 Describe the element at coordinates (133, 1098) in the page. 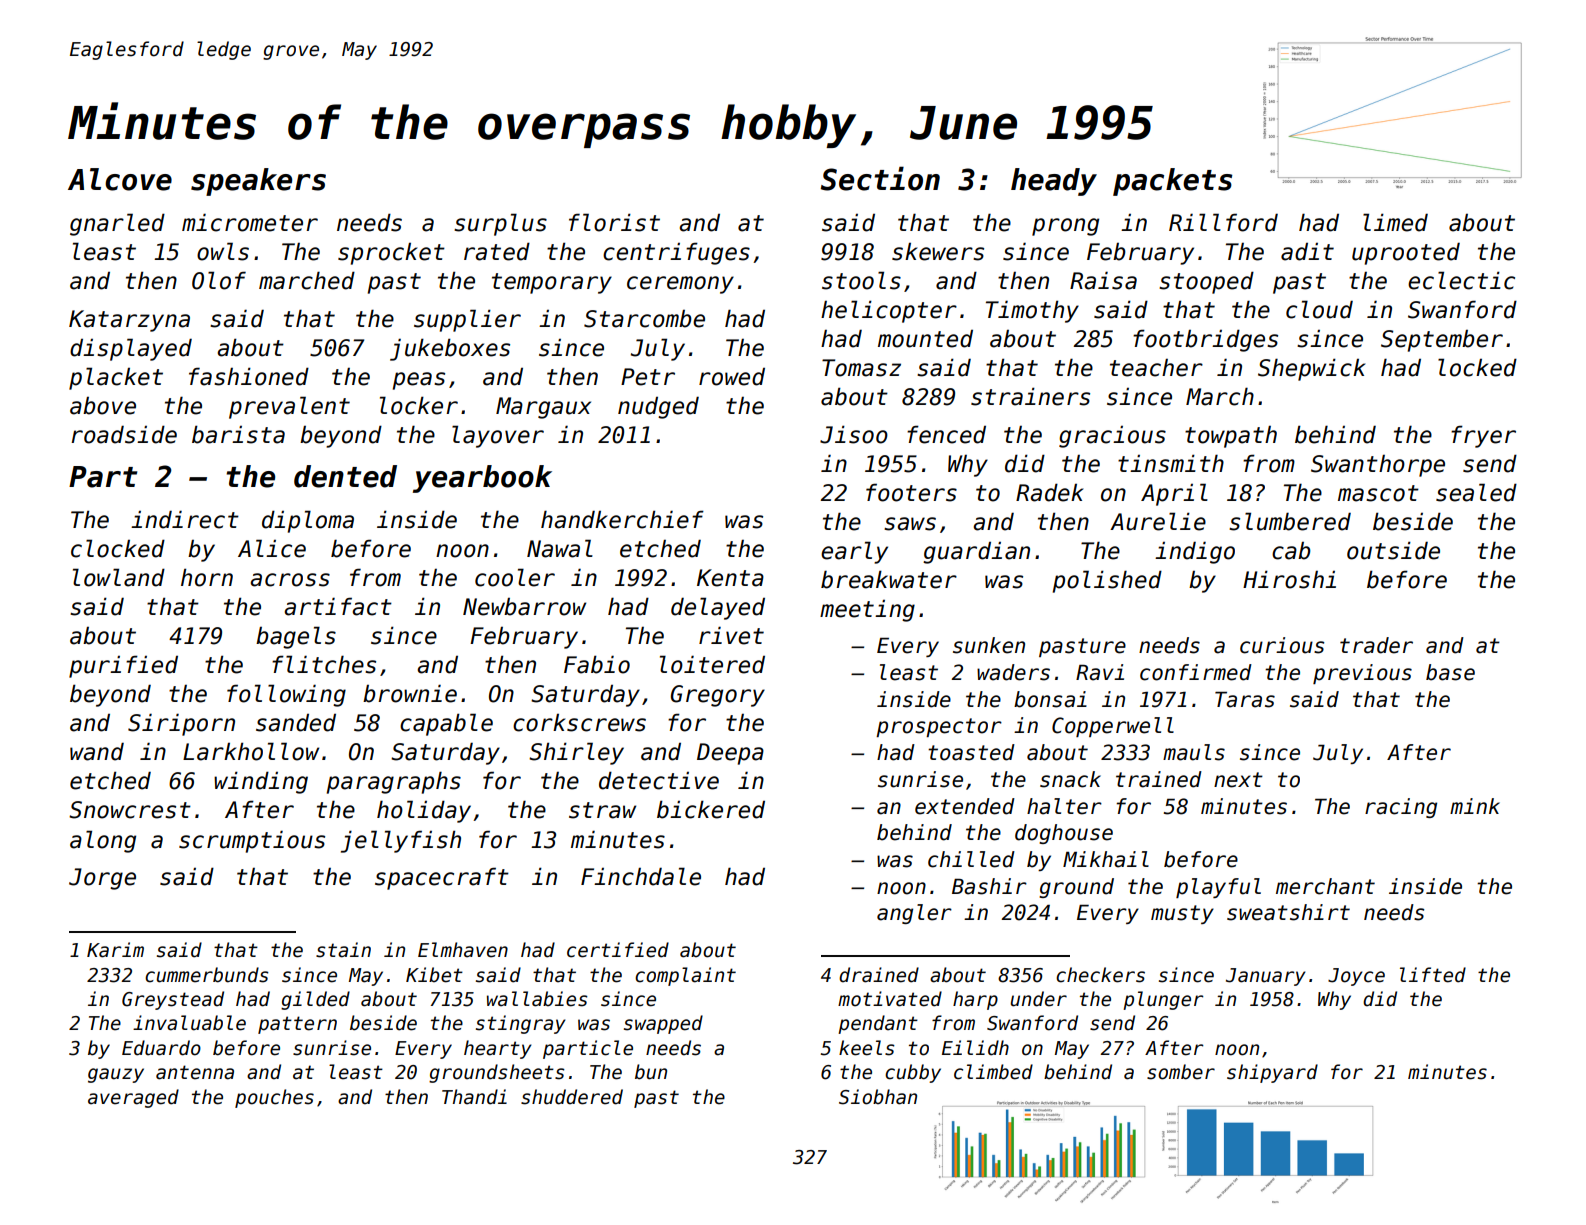

I see `averaged` at that location.
